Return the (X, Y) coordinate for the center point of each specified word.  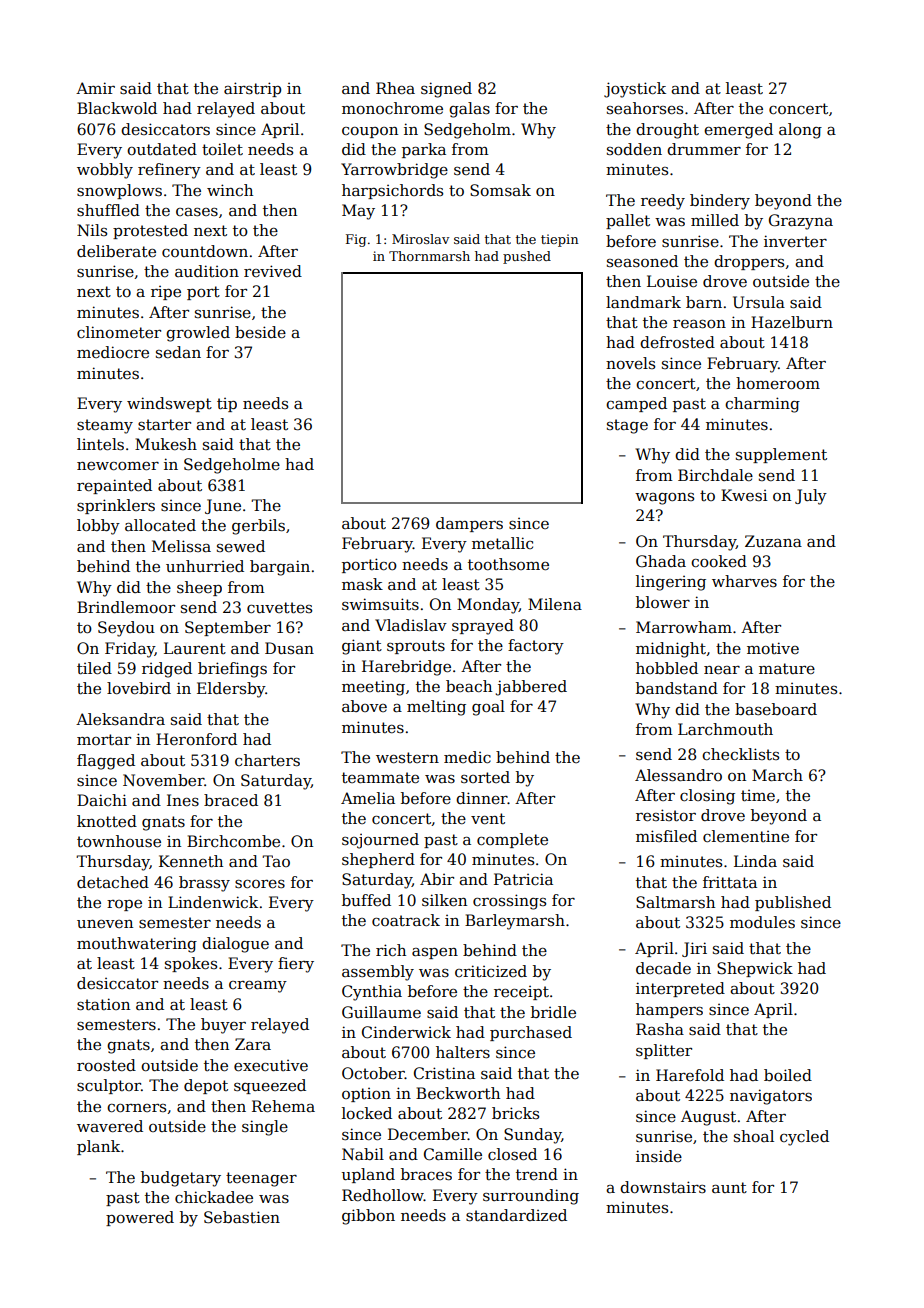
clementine (746, 836)
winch (230, 190)
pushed (527, 257)
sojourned (380, 841)
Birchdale (715, 475)
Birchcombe (233, 841)
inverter (795, 241)
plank (98, 1147)
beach (469, 686)
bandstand (677, 688)
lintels (100, 444)
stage (627, 426)
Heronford (196, 739)
